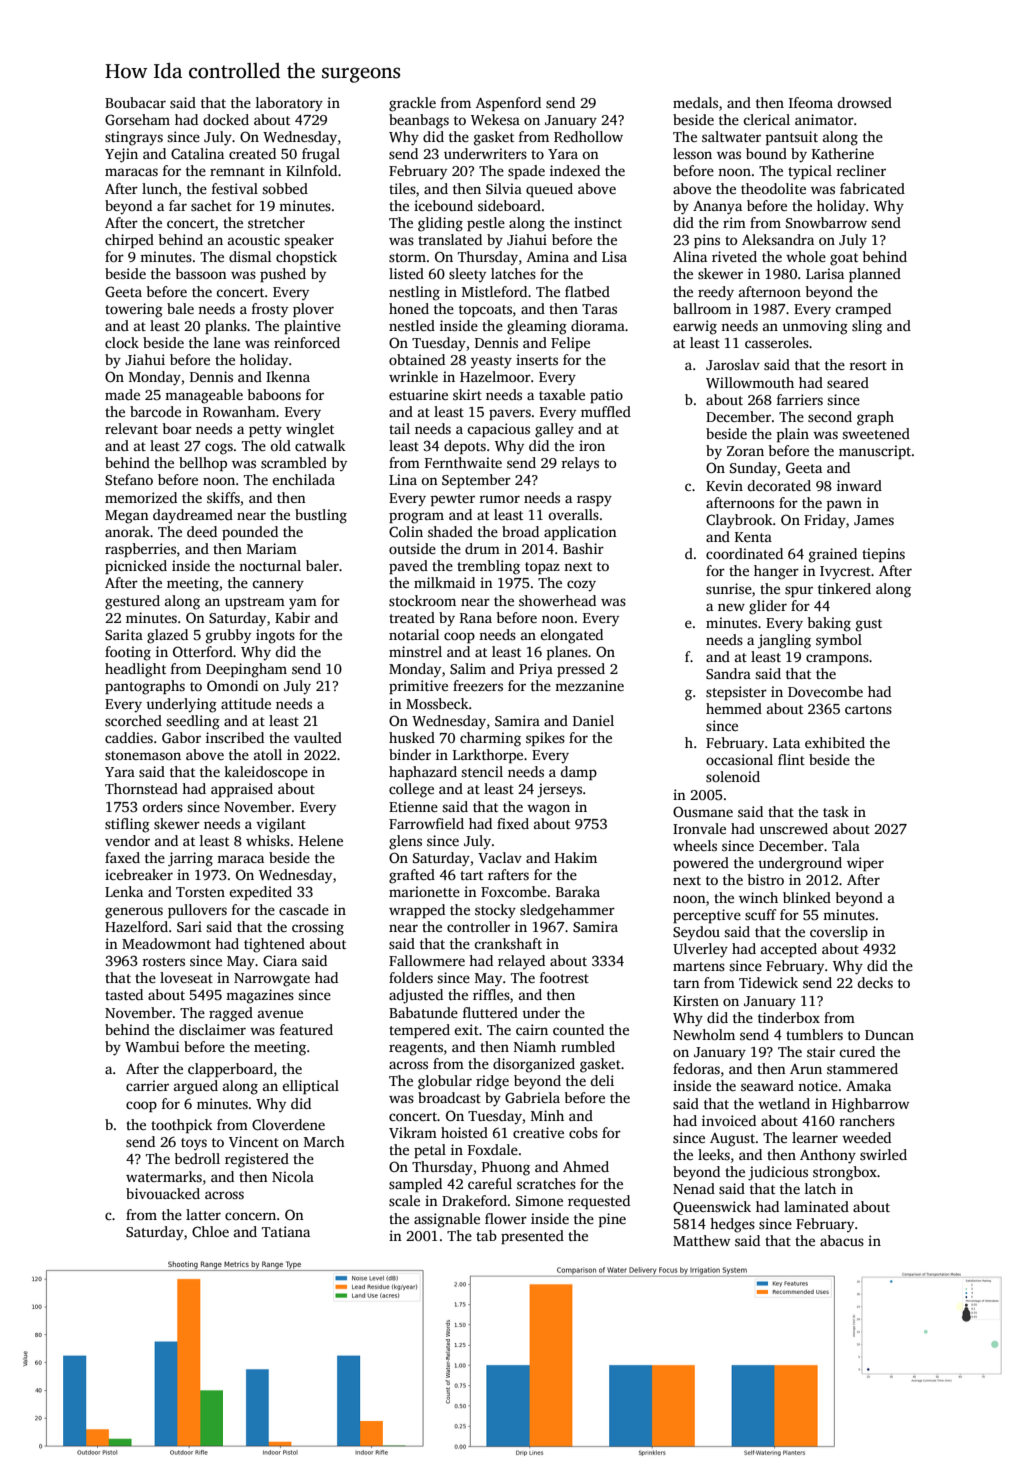 The height and width of the image is (1479, 1021). What do you see at coordinates (212, 1029) in the image?
I see `disclaimer` at bounding box center [212, 1029].
